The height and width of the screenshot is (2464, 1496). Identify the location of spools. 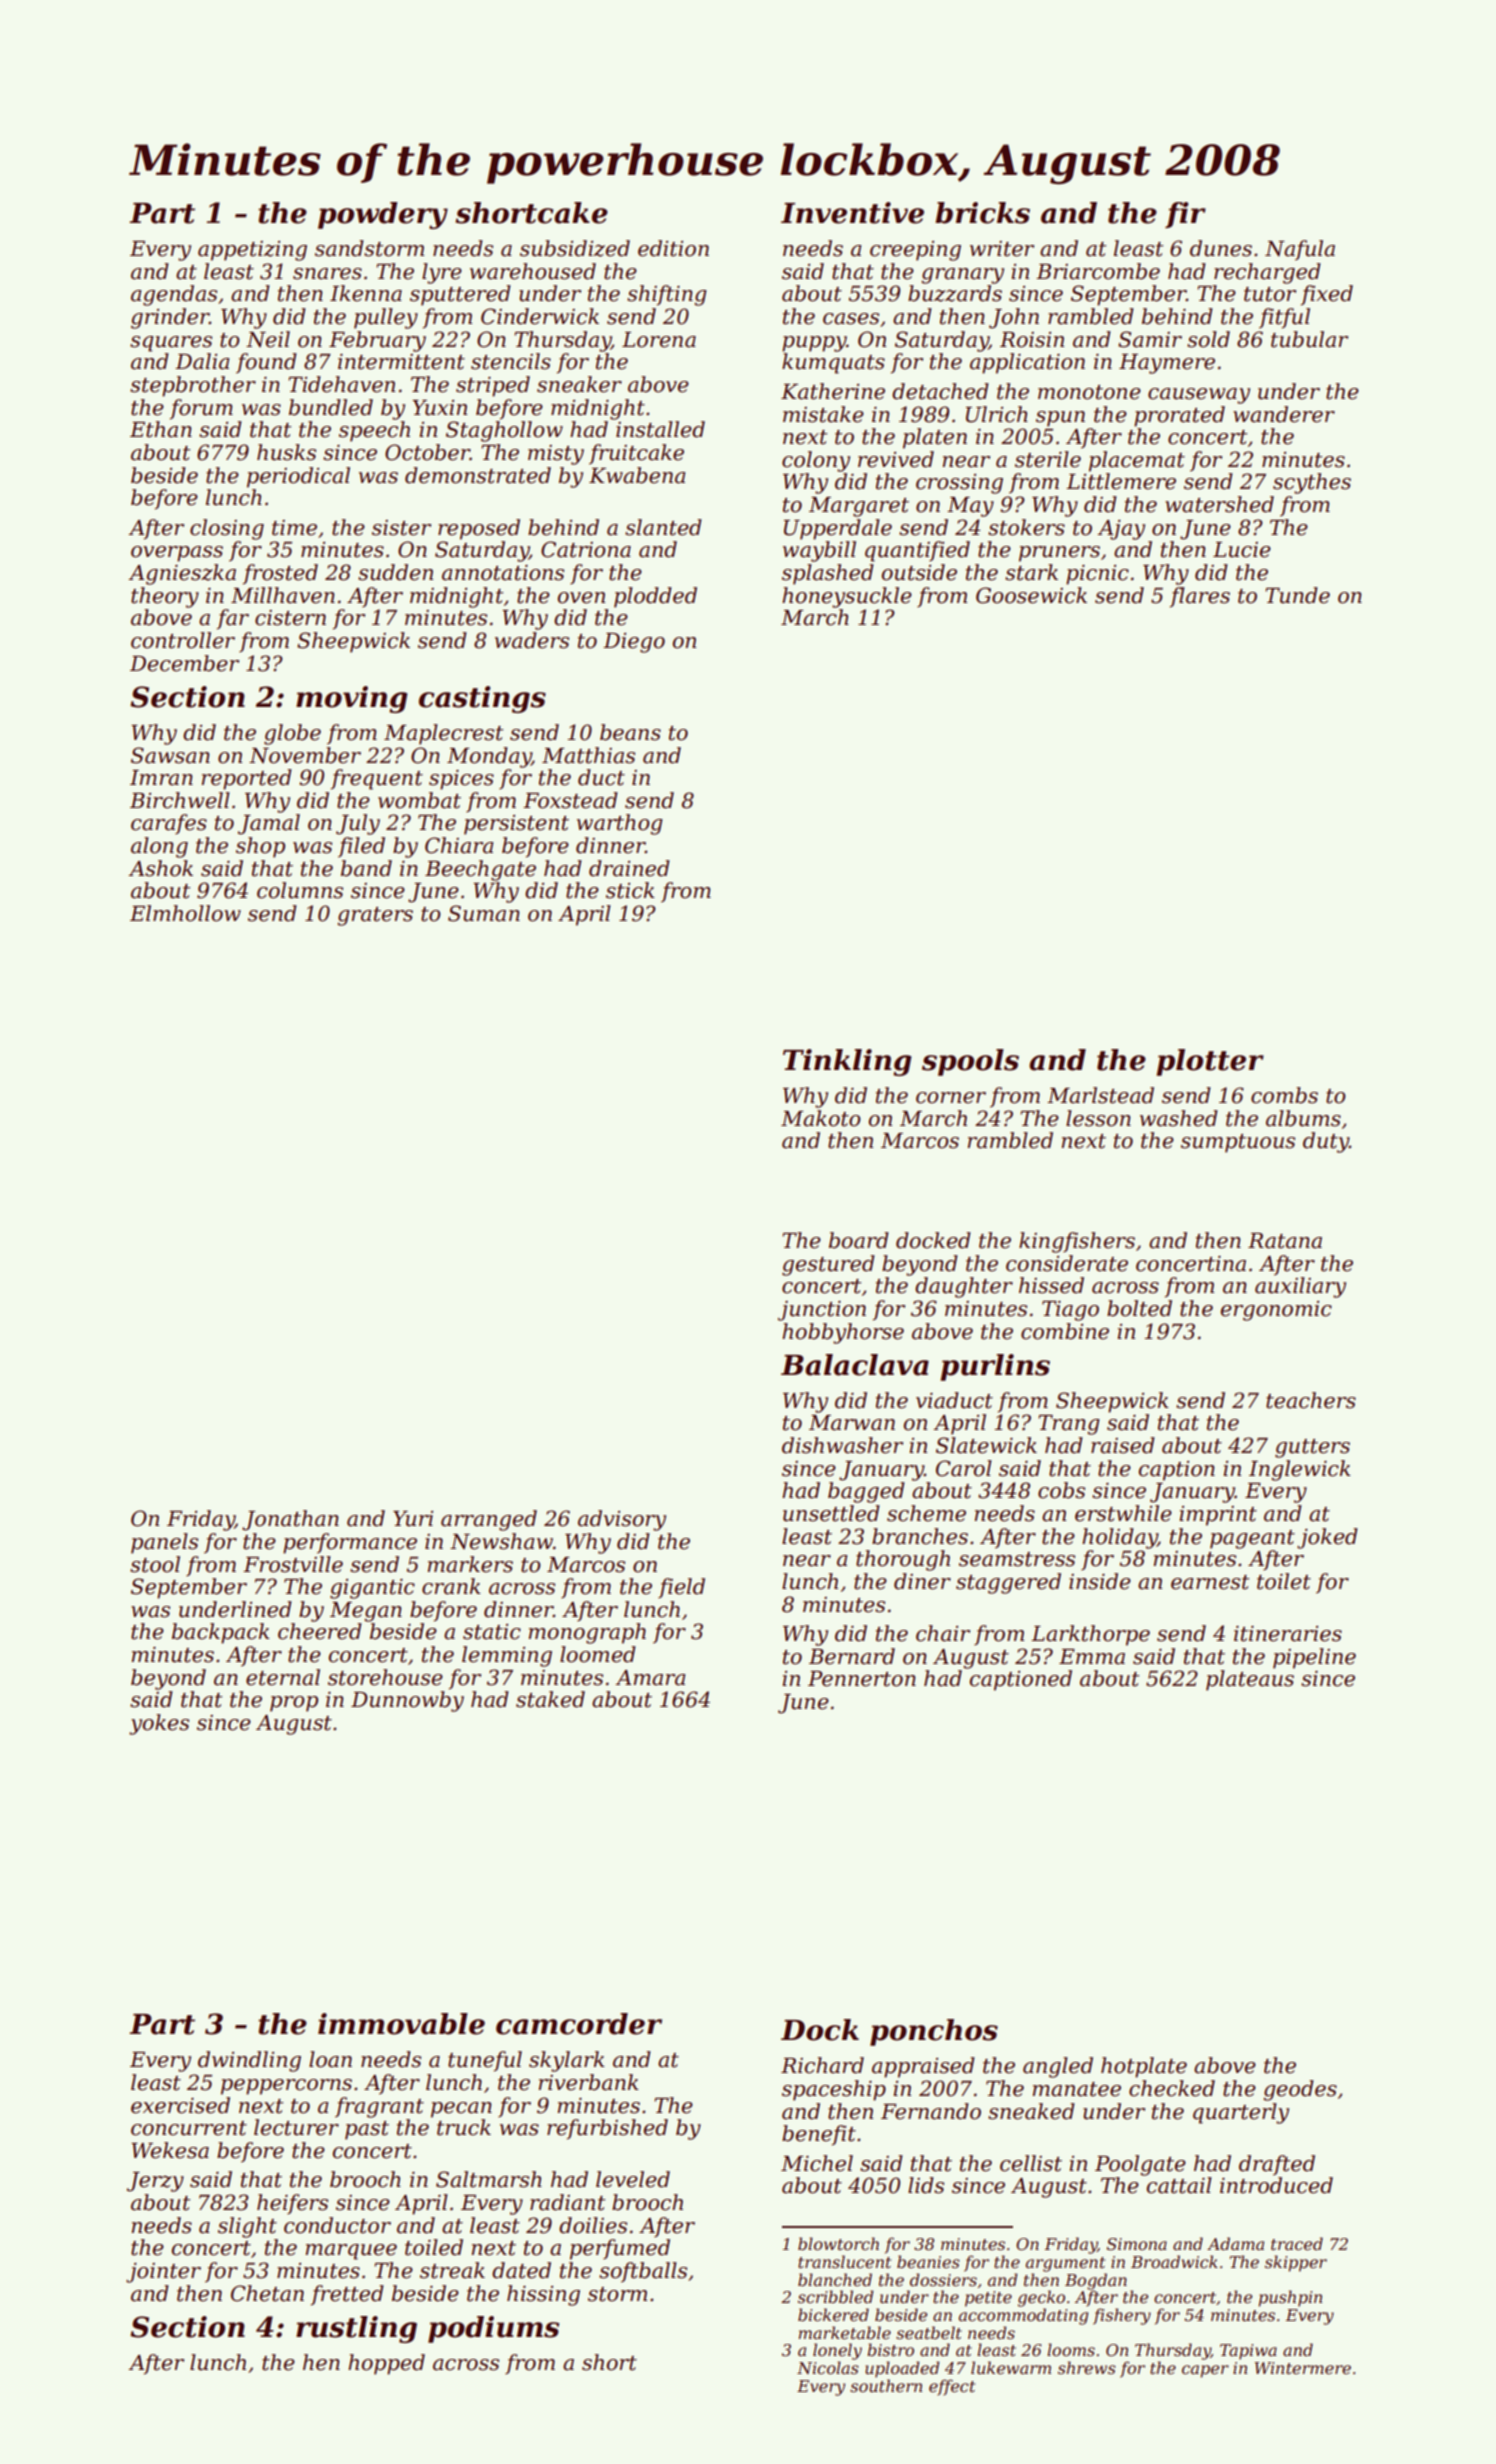
(970, 1062).
